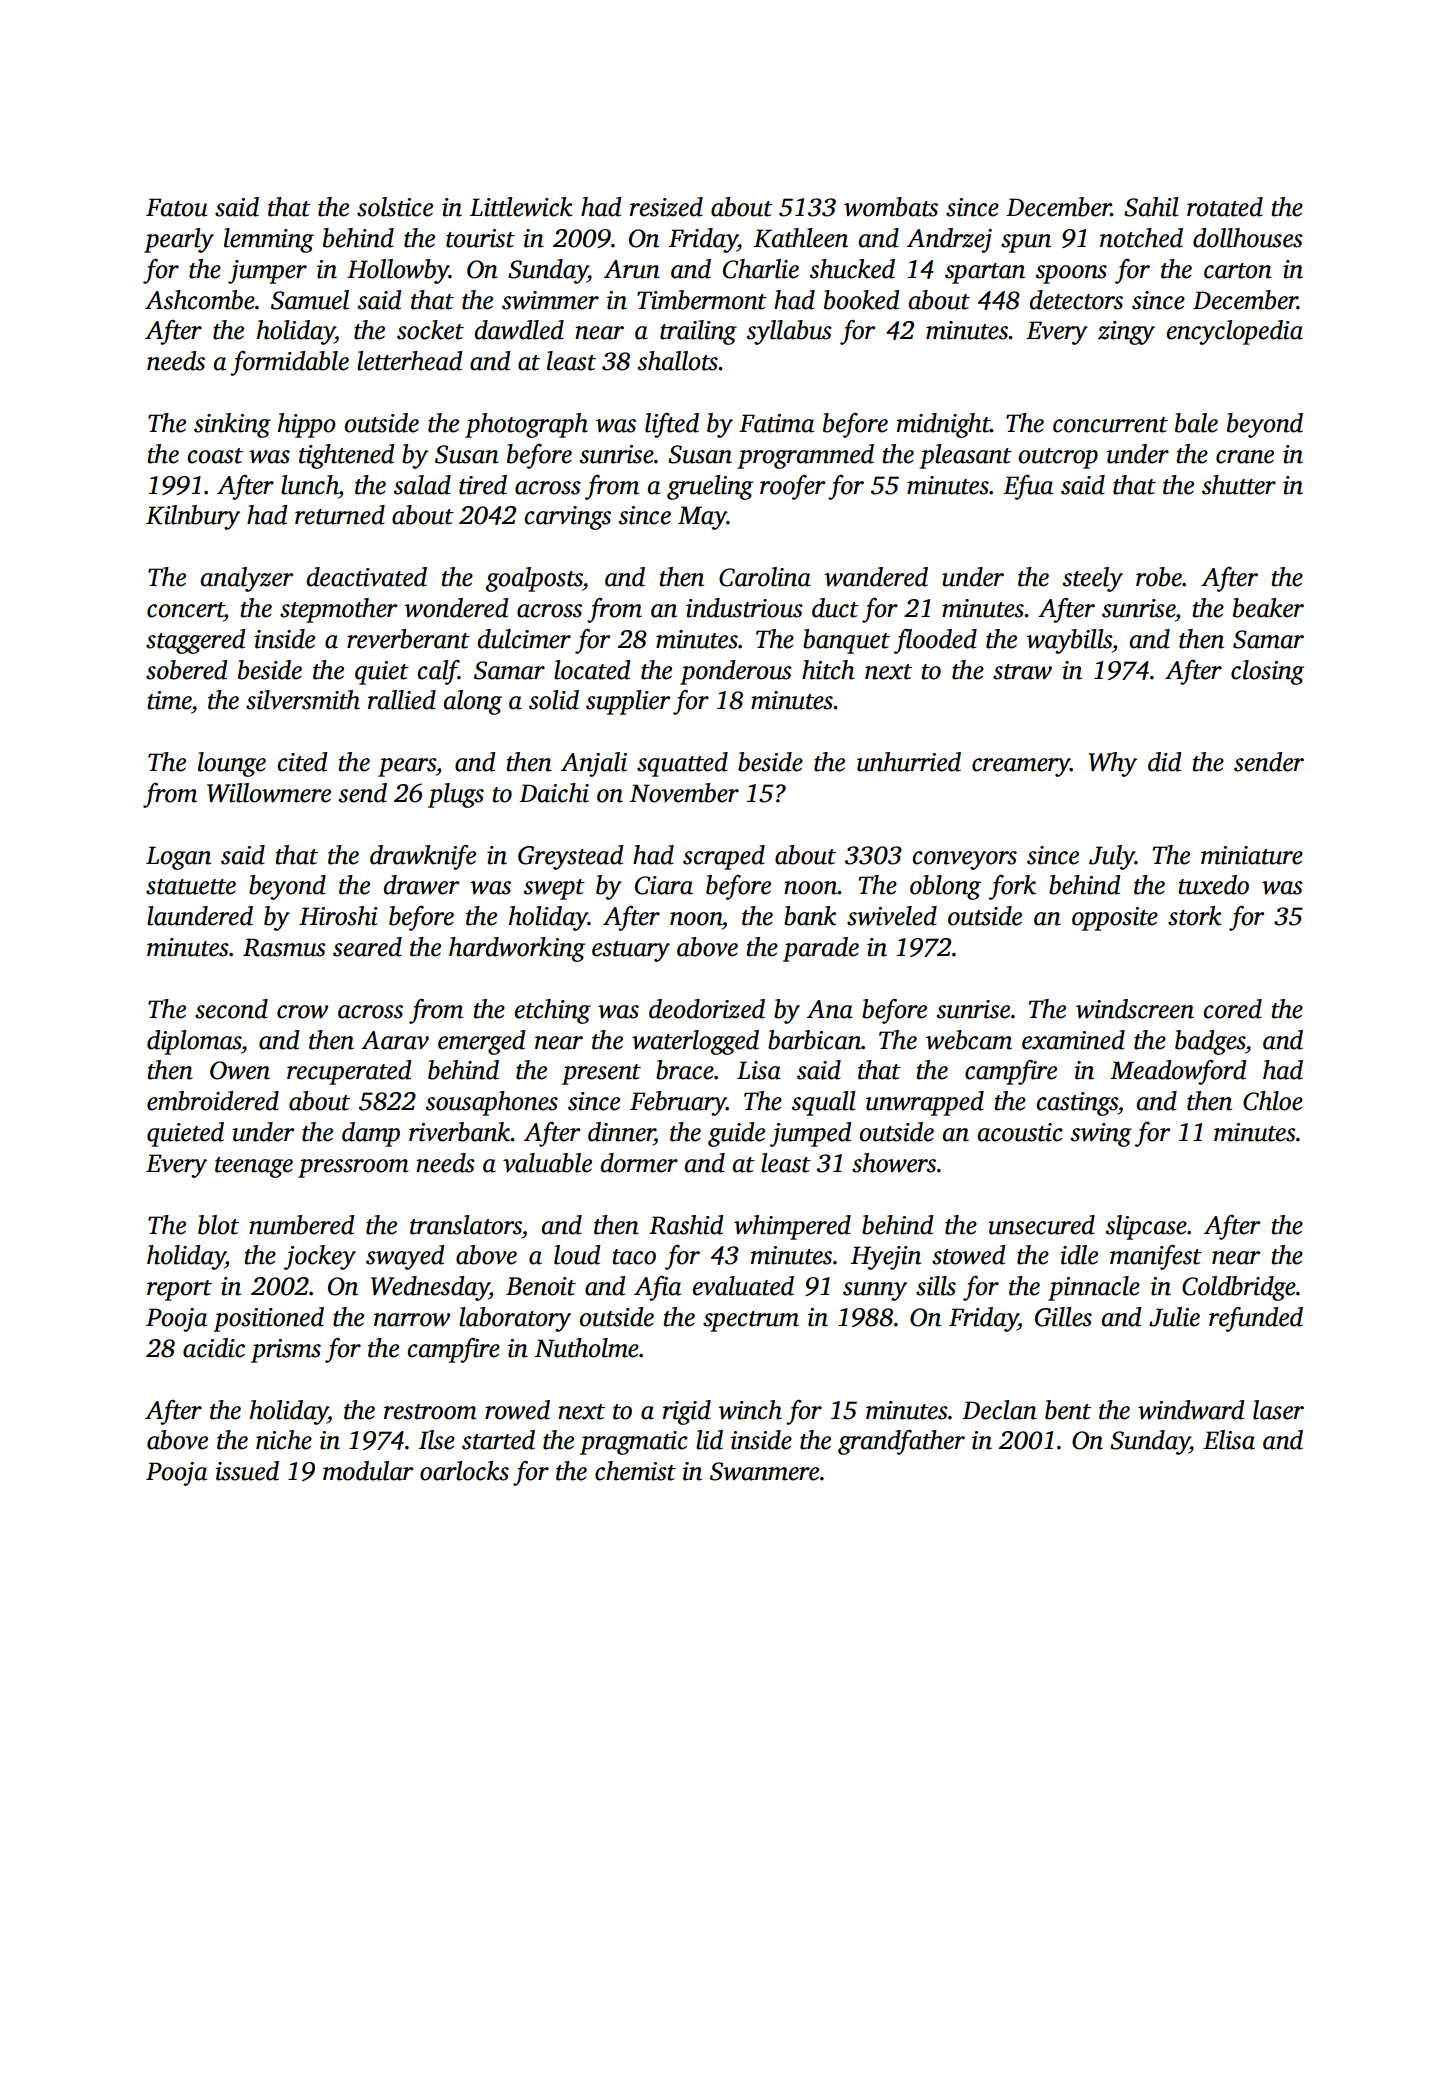 The image size is (1450, 2100). What do you see at coordinates (1151, 207) in the screenshot?
I see `Sahil` at bounding box center [1151, 207].
